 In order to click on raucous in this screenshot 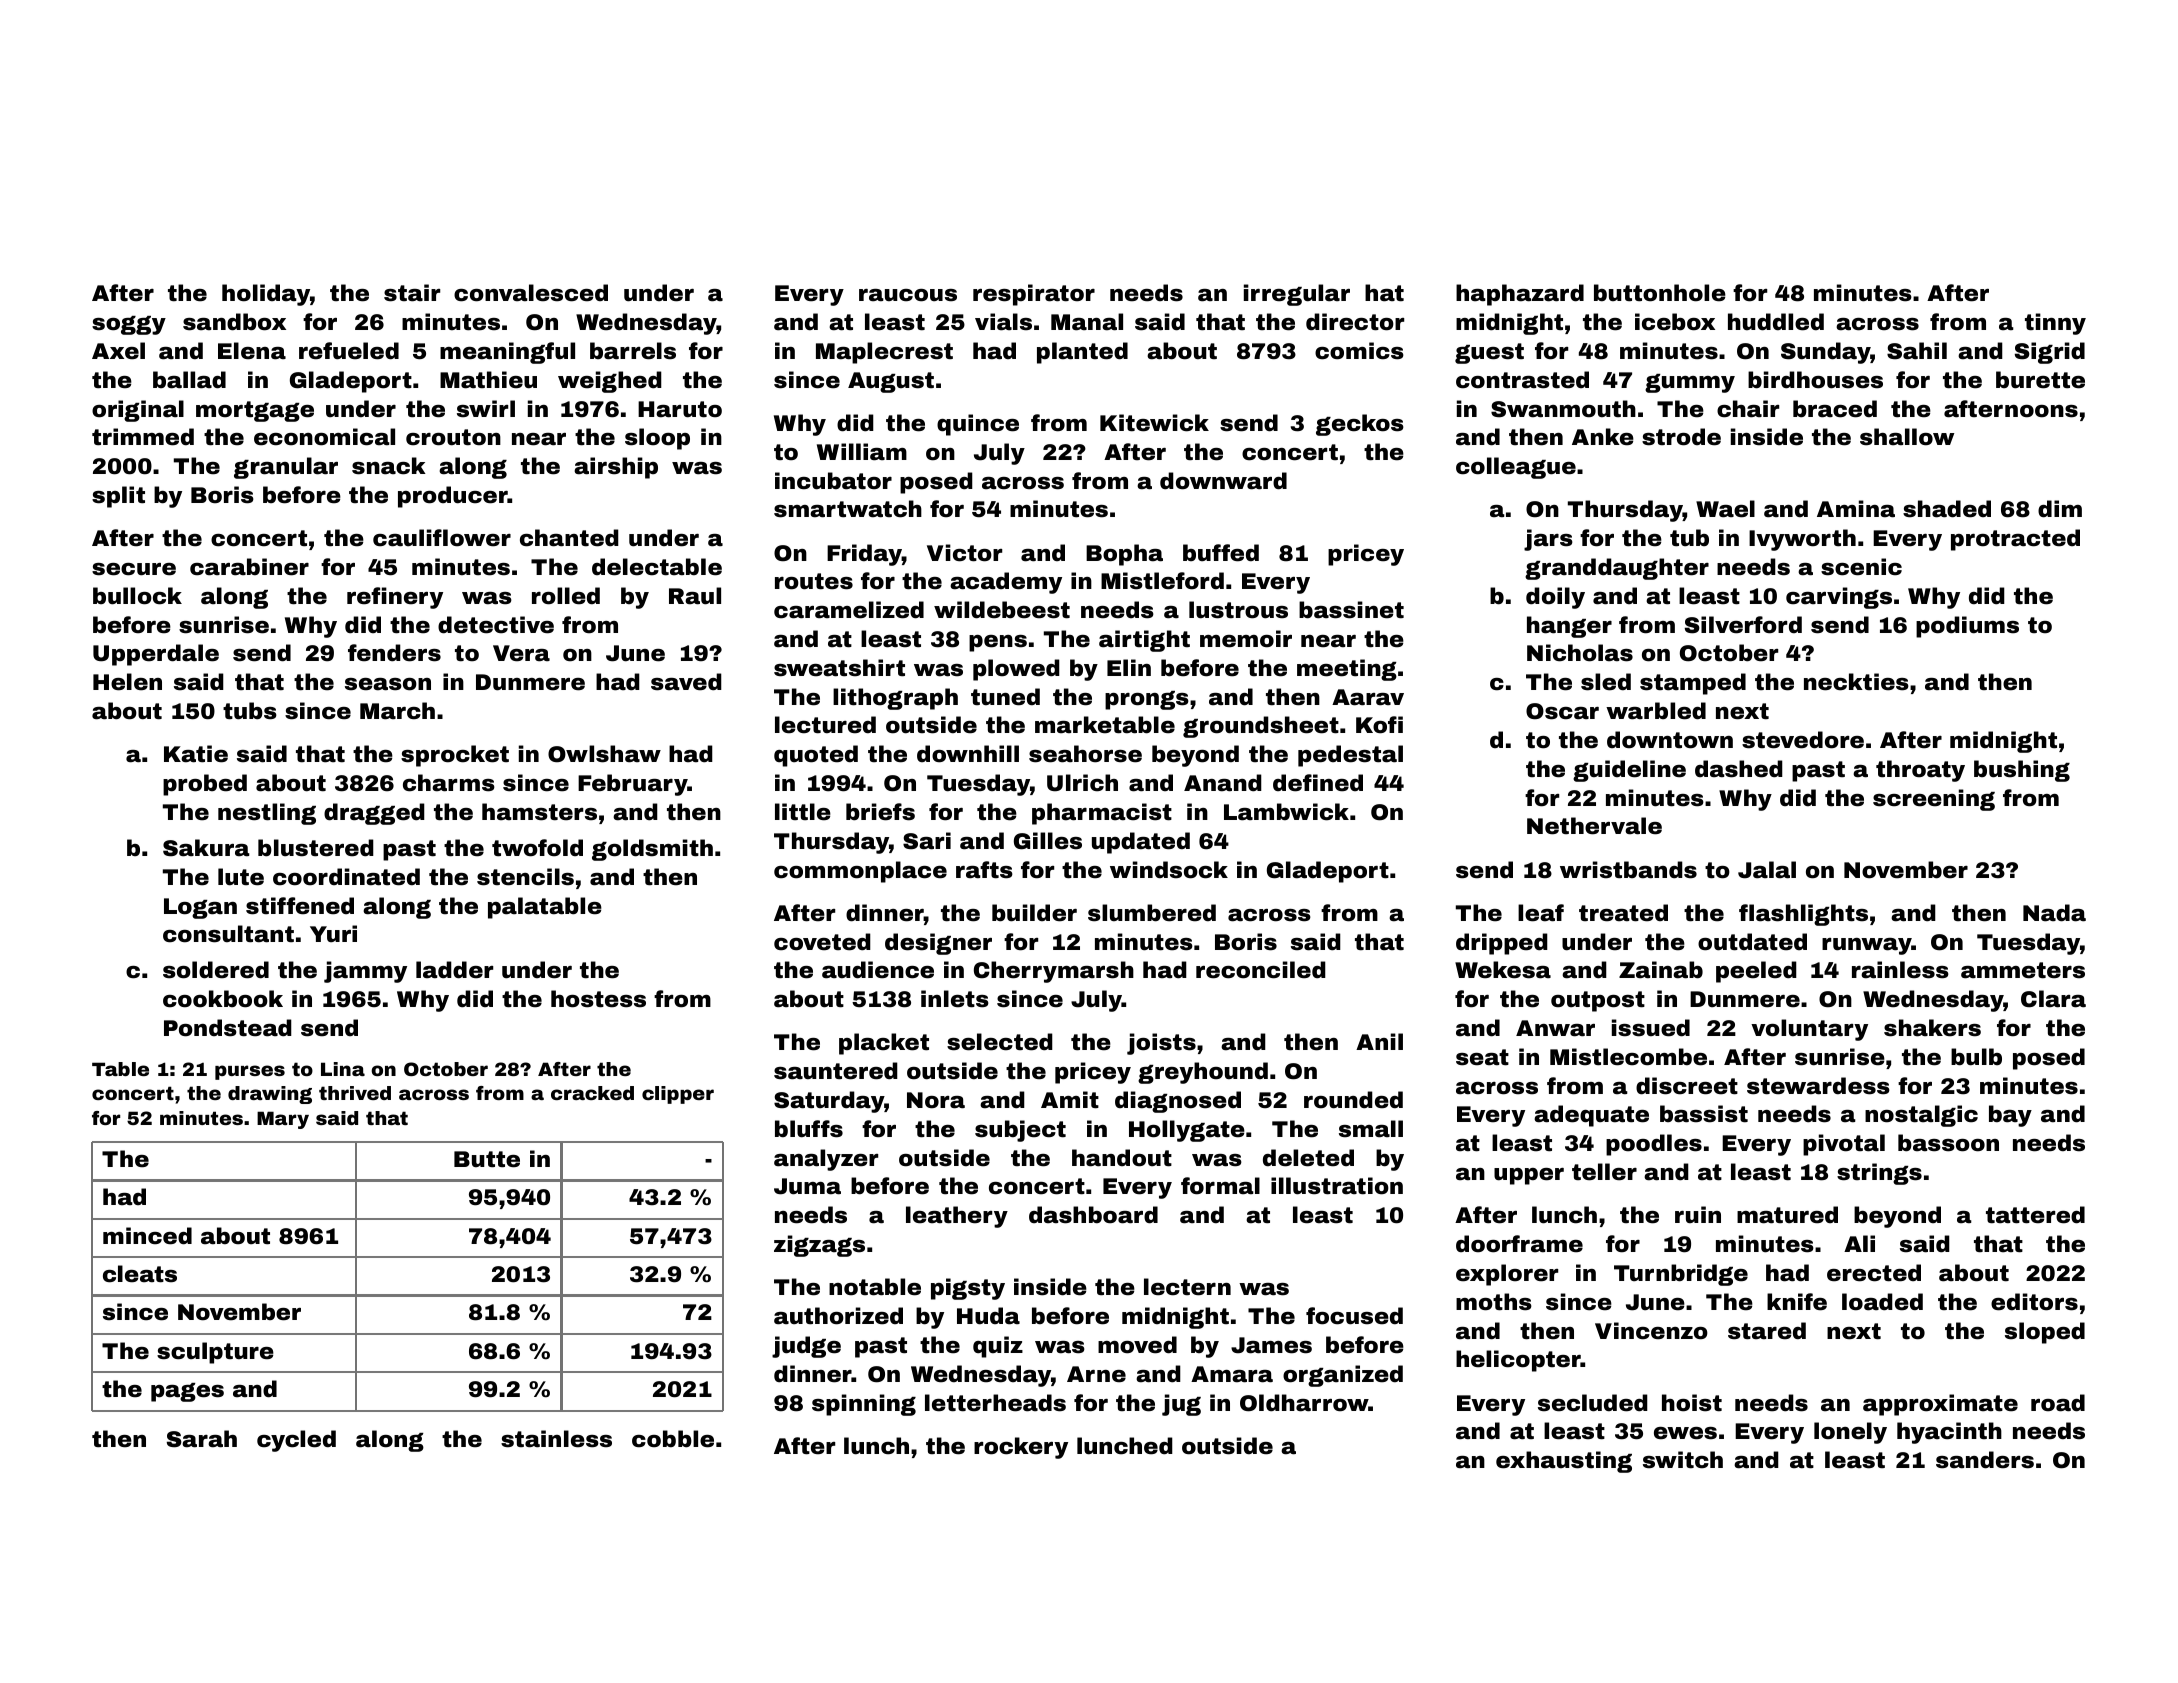, I will do `click(908, 295)`.
